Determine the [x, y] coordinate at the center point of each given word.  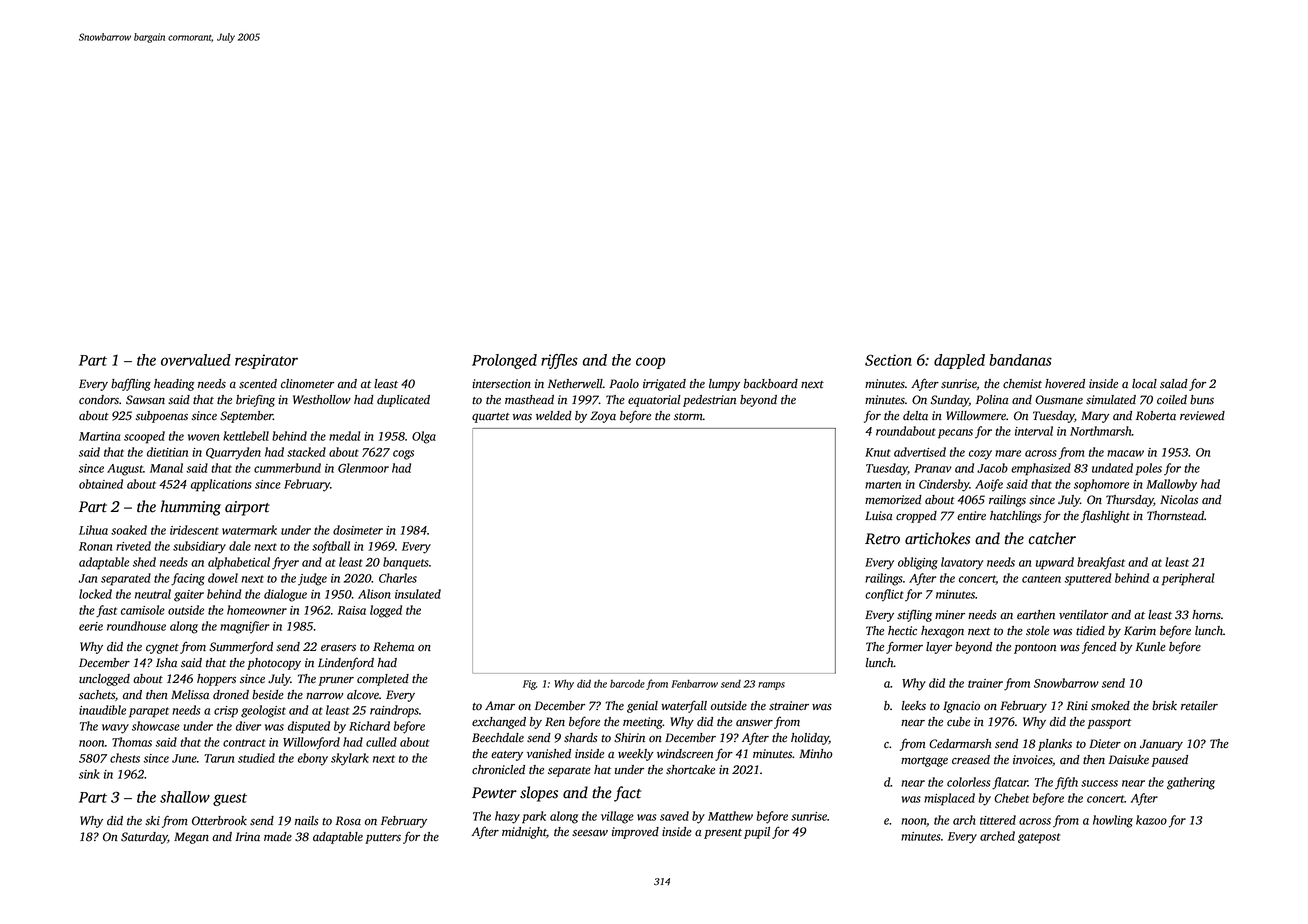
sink [89, 774]
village [617, 817]
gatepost [1039, 838]
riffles [559, 361]
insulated [418, 594]
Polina [992, 400]
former [904, 647]
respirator [266, 361]
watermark [249, 530]
